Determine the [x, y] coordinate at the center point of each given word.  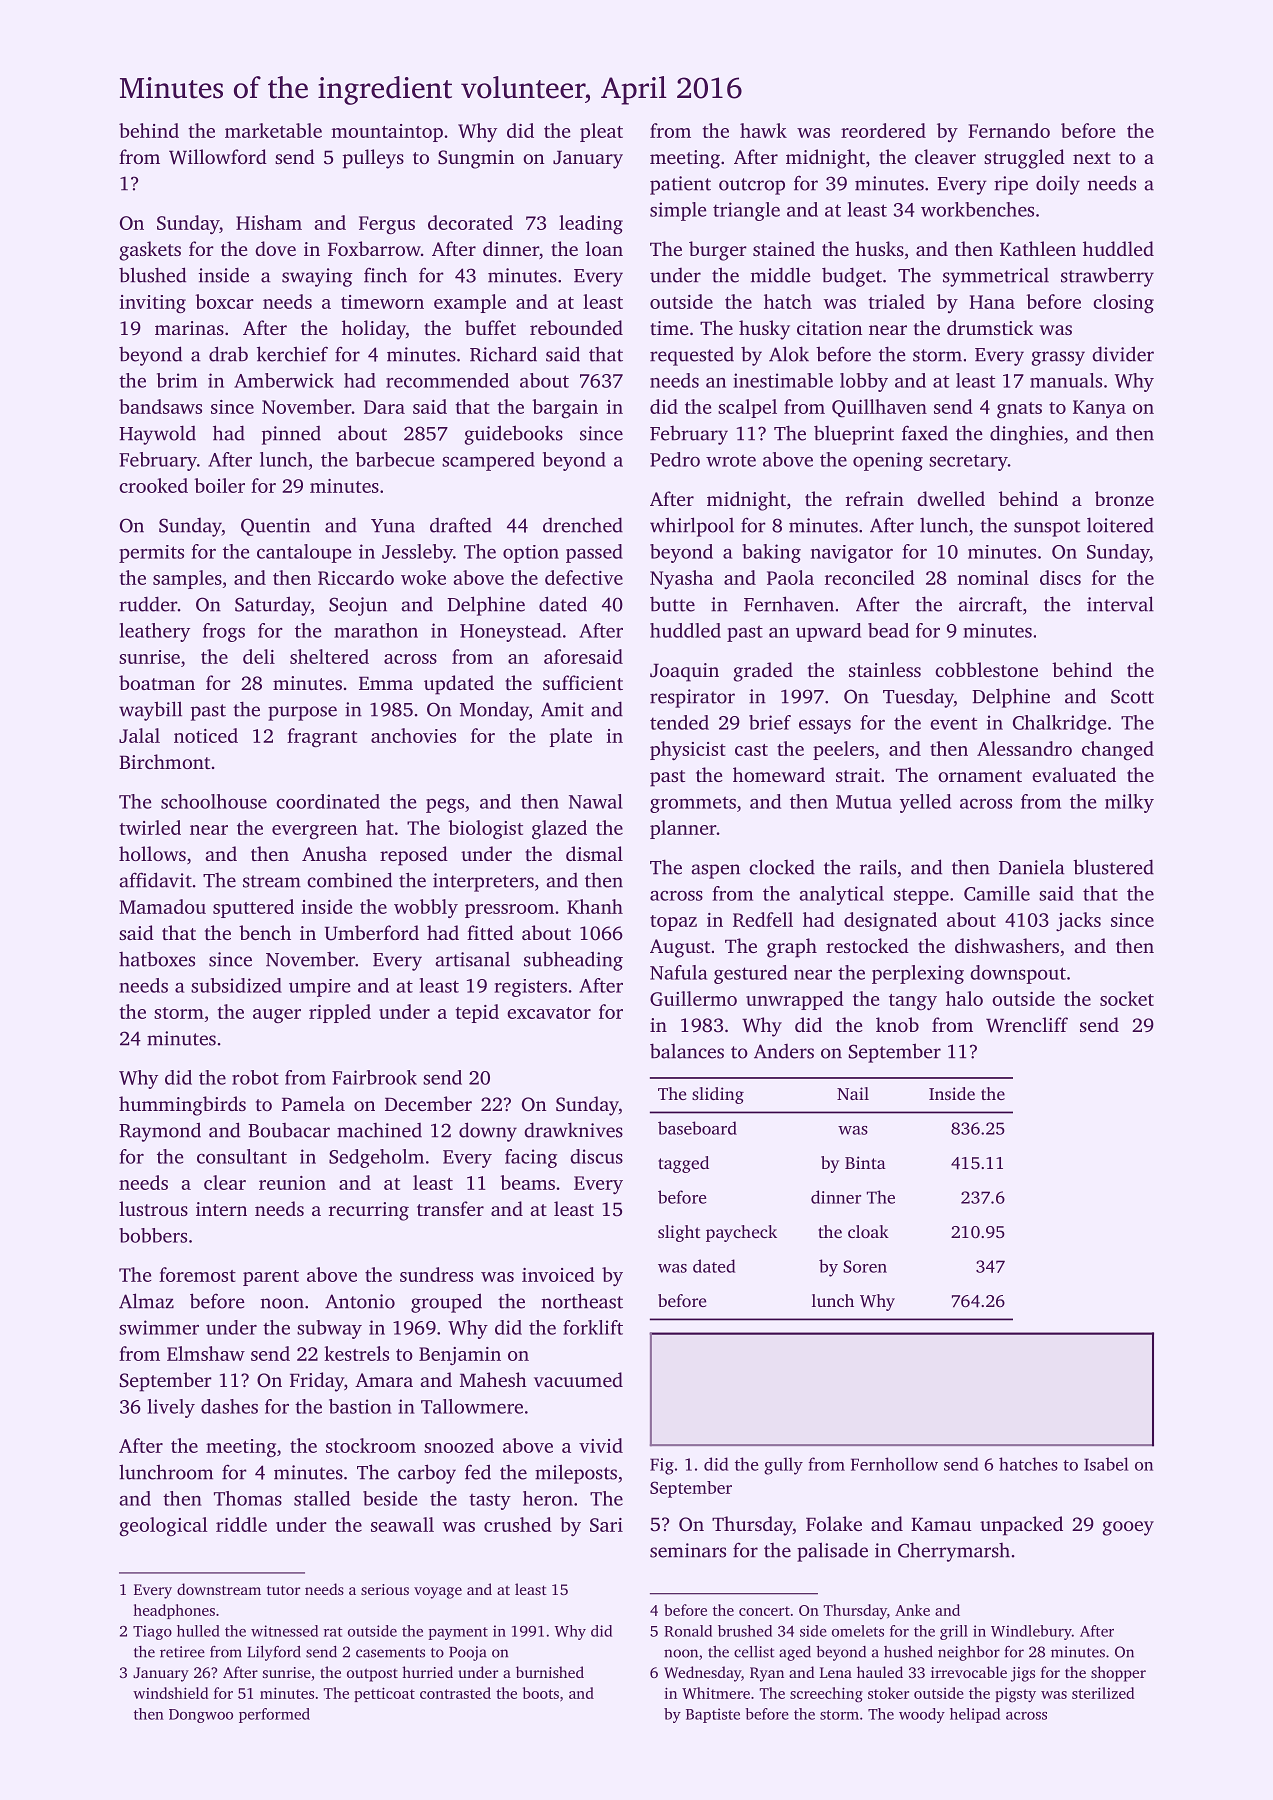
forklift [593, 1327]
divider [1123, 354]
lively [171, 1408]
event [953, 724]
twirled [150, 827]
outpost [372, 1675]
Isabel [1106, 1464]
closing [1123, 303]
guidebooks [514, 435]
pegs [445, 805]
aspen [715, 871]
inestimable [783, 380]
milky [1129, 803]
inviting [153, 304]
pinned [291, 435]
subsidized [236, 985]
